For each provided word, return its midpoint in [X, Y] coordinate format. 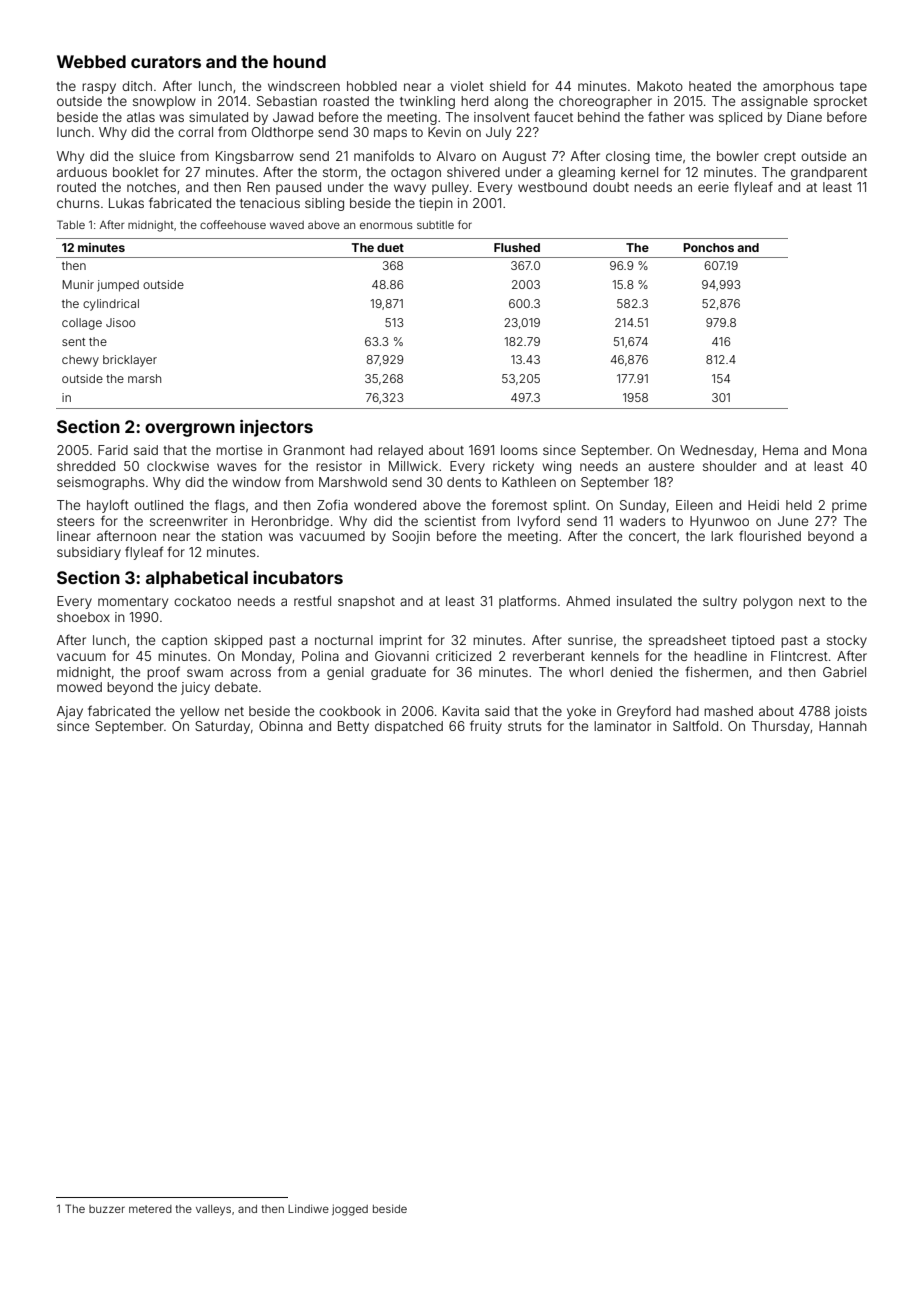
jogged [350, 1210]
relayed [400, 451]
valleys [213, 1210]
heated [710, 86]
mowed [79, 687]
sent [73, 342]
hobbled [372, 86]
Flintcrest [799, 656]
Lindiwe [308, 1208]
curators [166, 62]
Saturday [222, 727]
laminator [622, 726]
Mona [850, 450]
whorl [586, 672]
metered [150, 1209]
